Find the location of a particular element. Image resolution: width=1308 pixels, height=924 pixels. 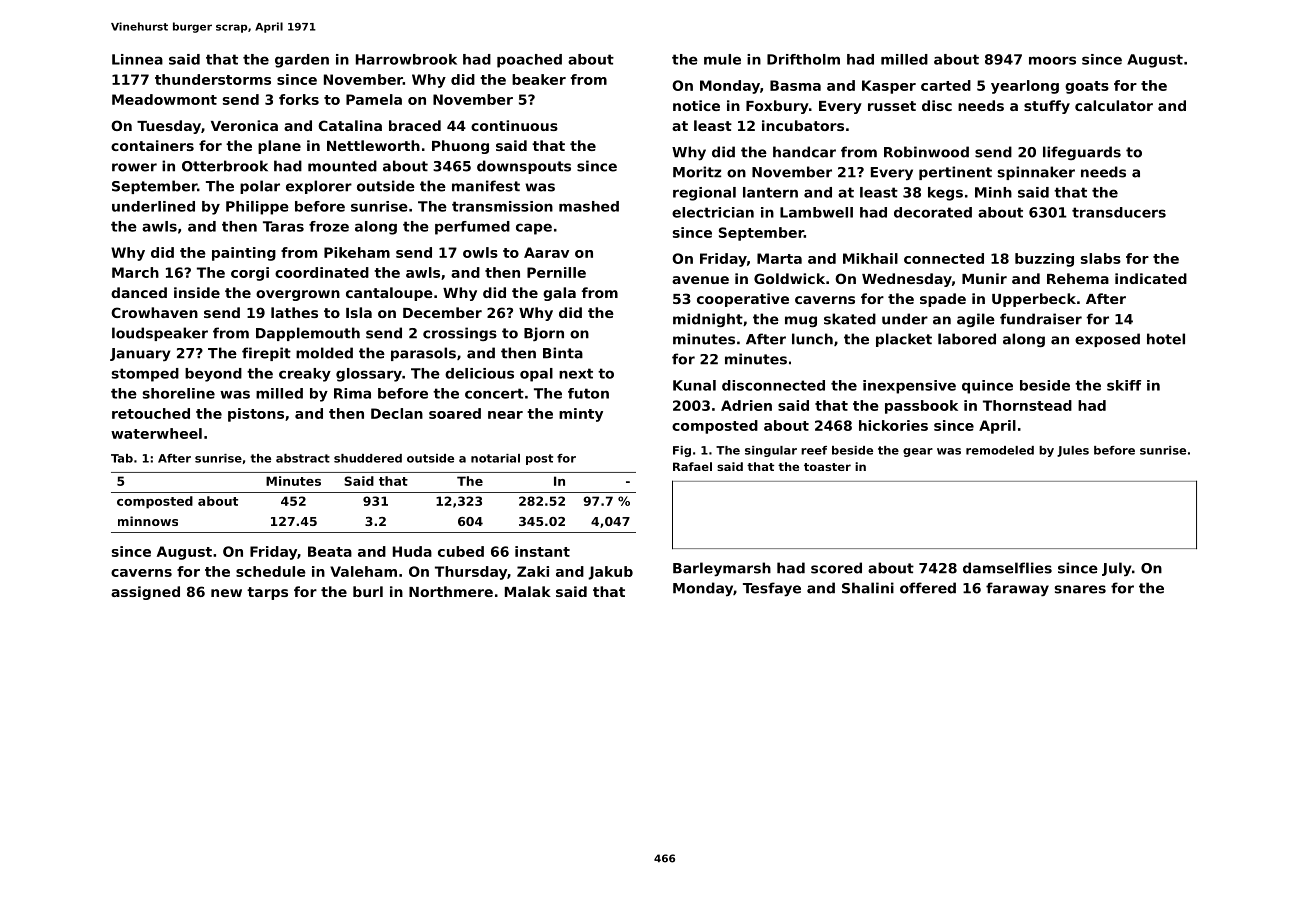

coordinated is located at coordinates (322, 272).
